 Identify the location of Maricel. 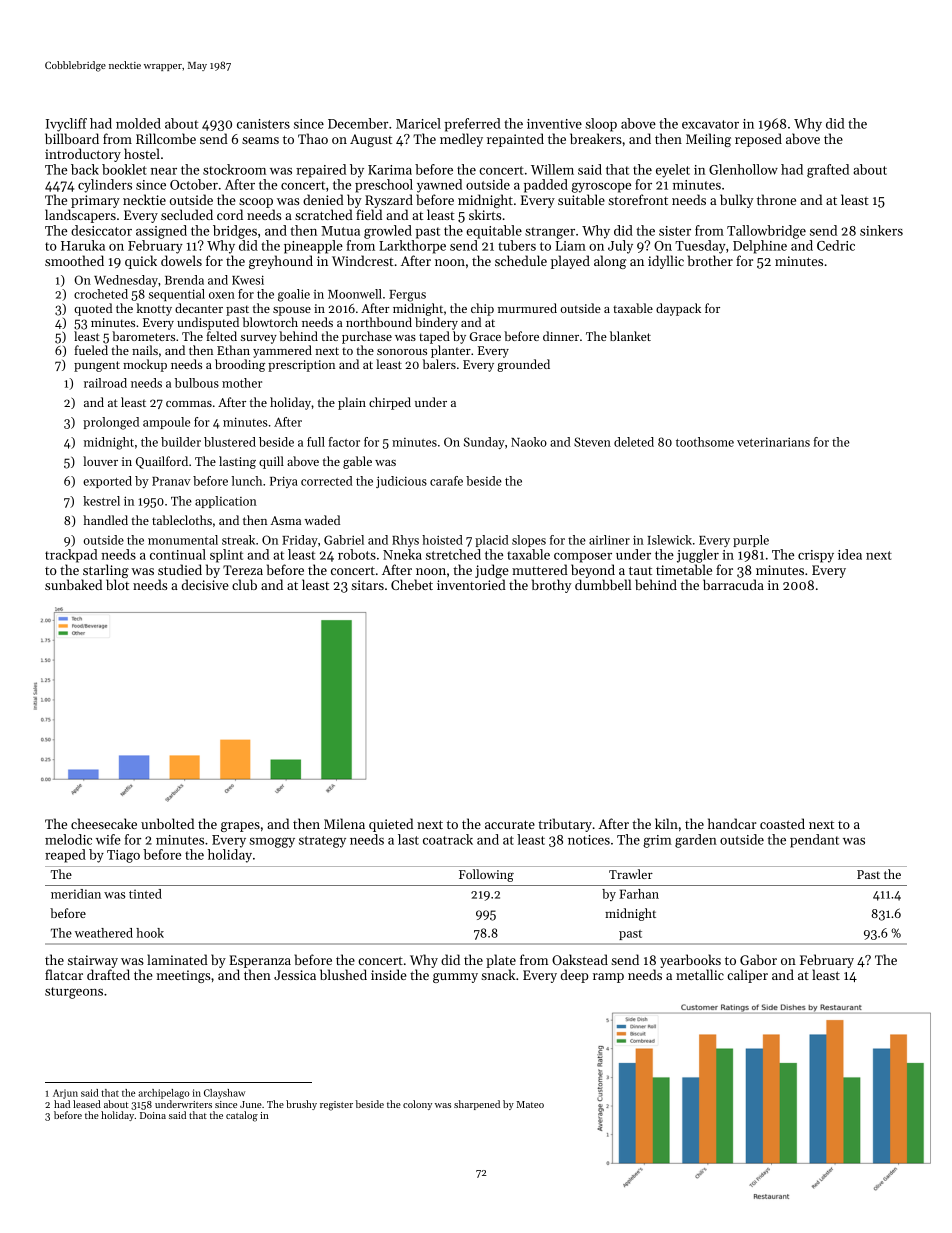
(418, 123).
